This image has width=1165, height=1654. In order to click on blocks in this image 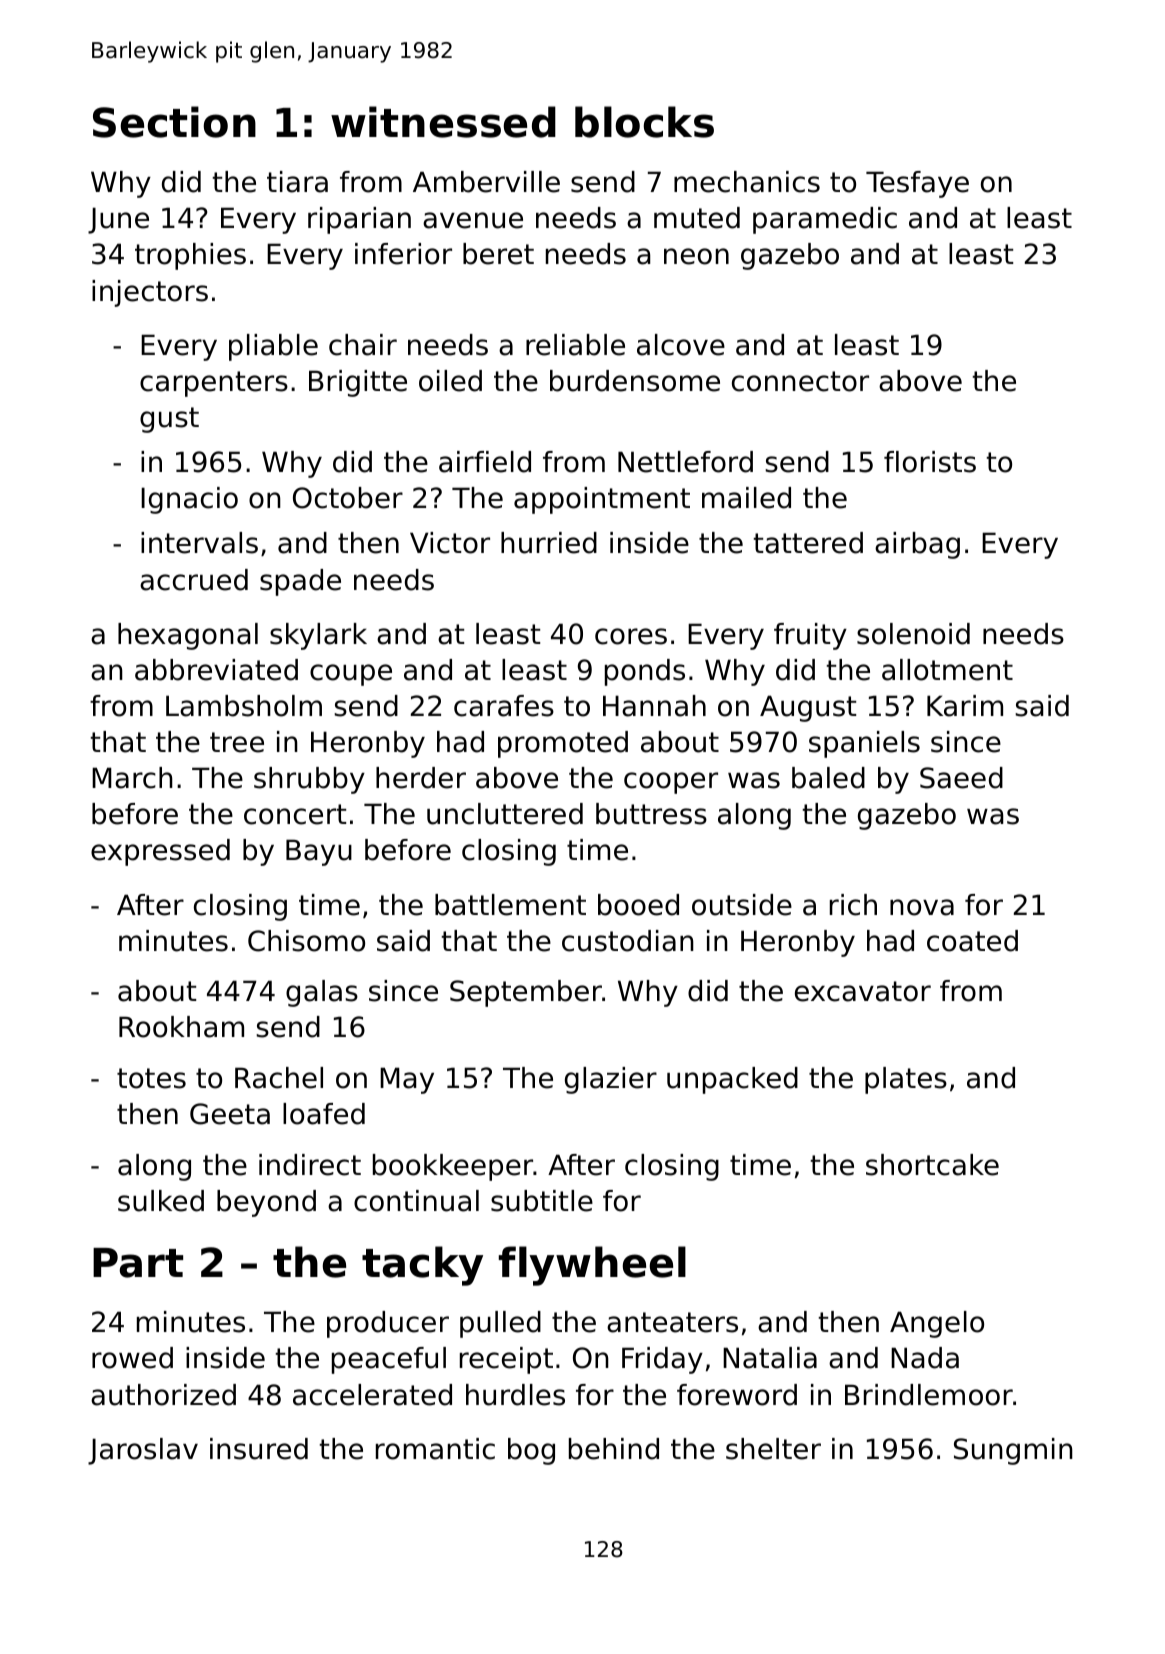, I will do `click(644, 122)`.
